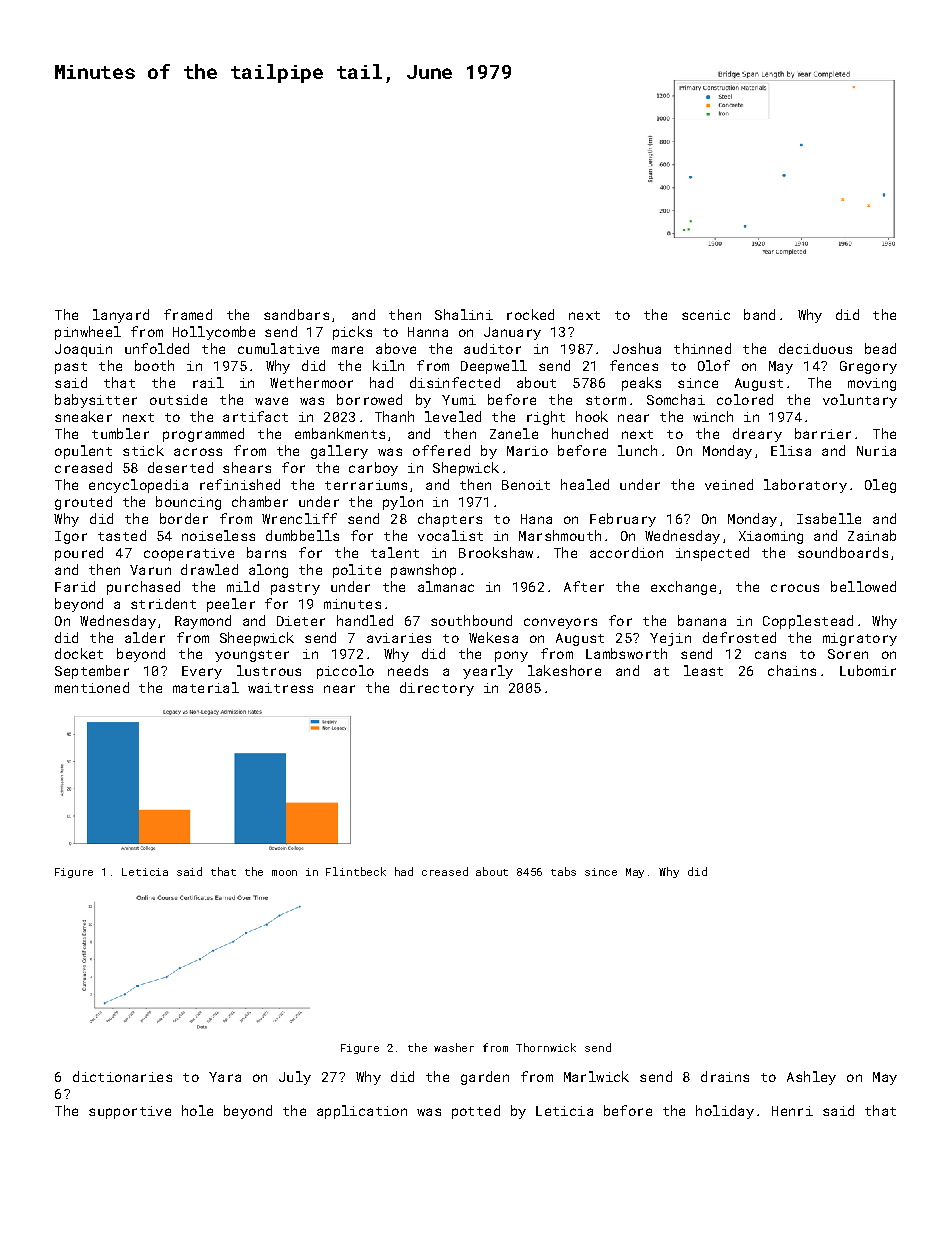  Describe the element at coordinates (284, 873) in the screenshot. I see `moon` at that location.
